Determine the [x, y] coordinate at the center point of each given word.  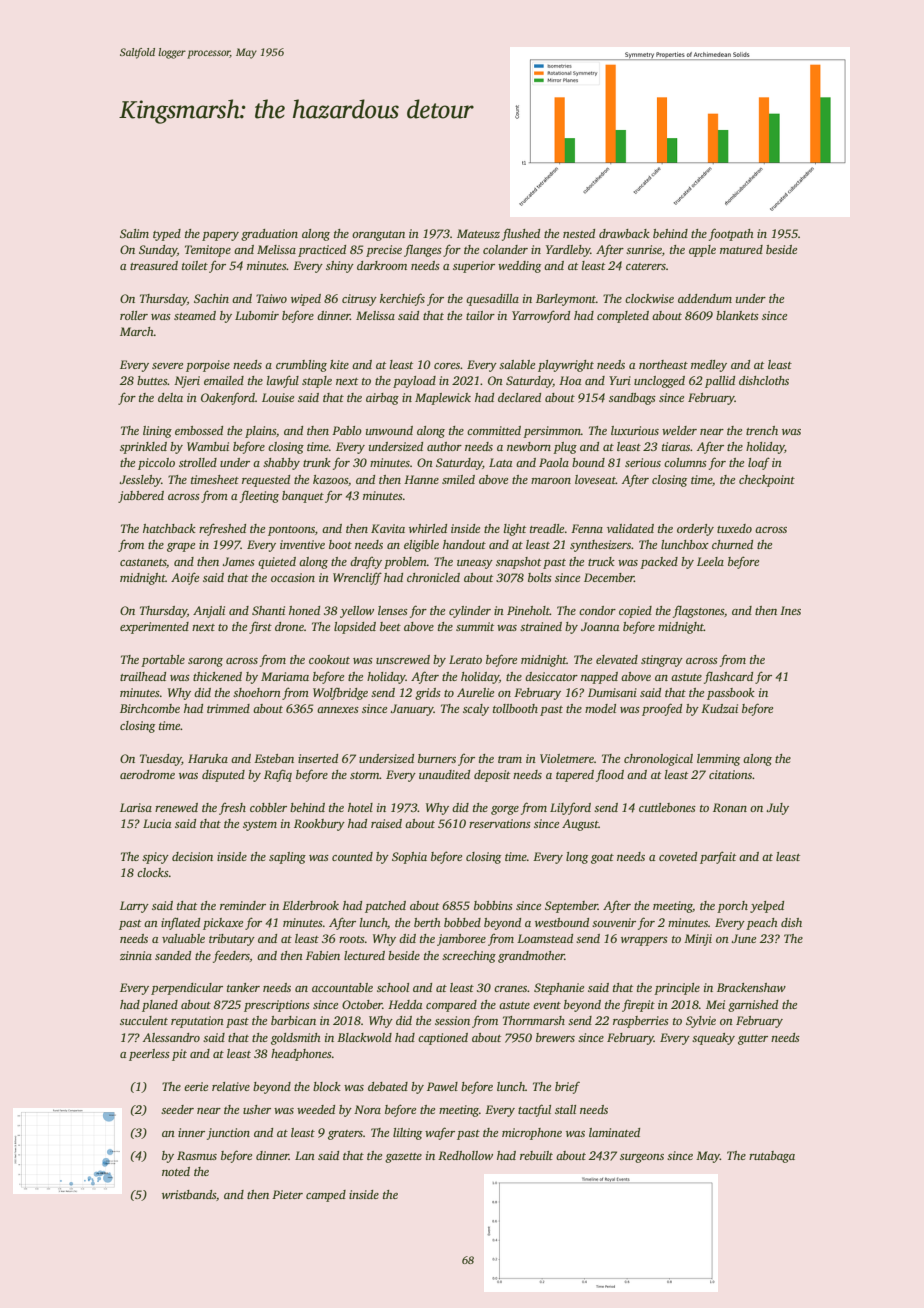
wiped [306, 300]
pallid [720, 382]
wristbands [189, 1194]
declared [519, 397]
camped [326, 1196]
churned [732, 544]
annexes [338, 710]
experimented [154, 628]
